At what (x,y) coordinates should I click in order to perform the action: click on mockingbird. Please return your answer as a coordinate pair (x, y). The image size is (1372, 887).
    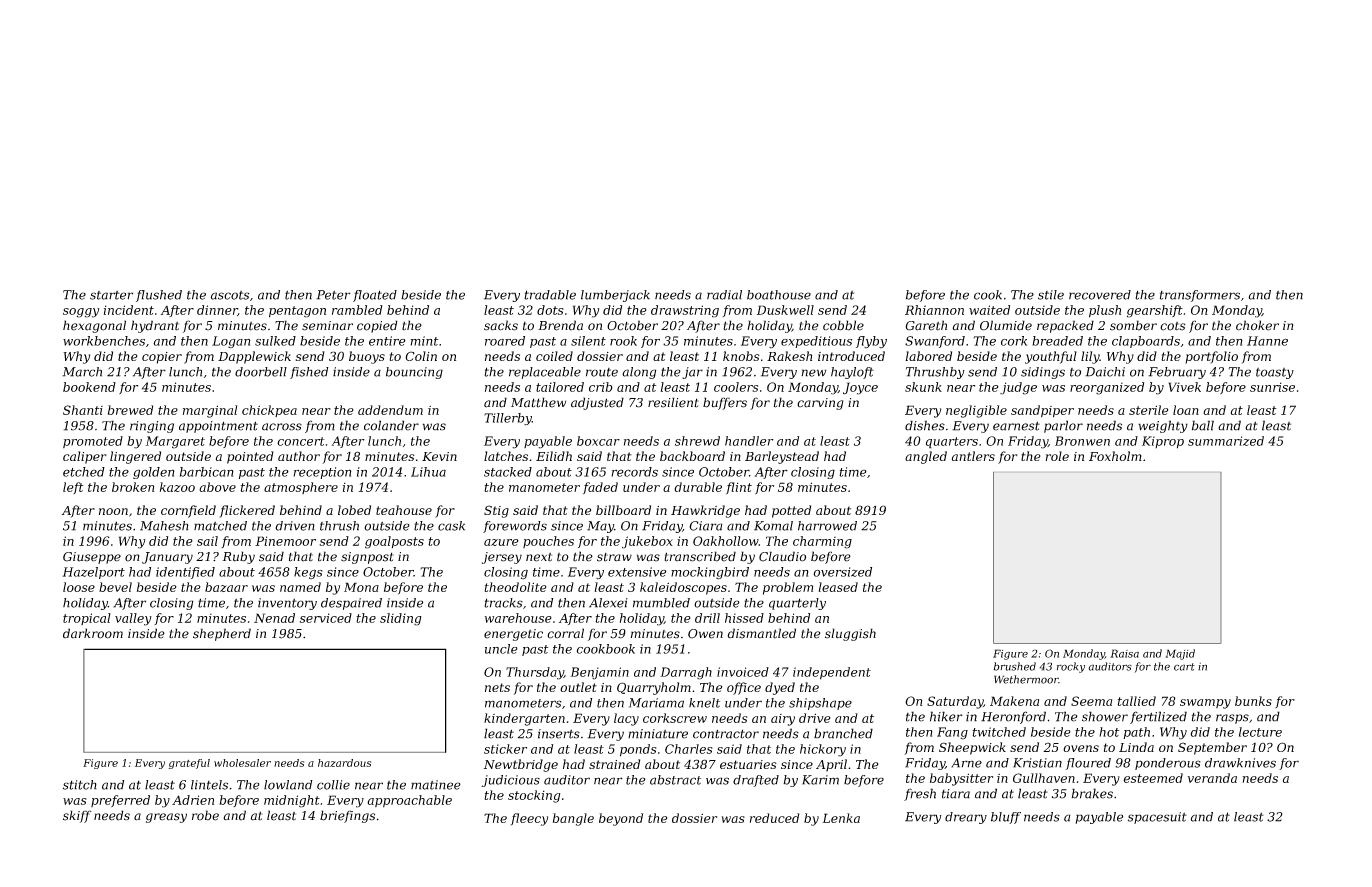
    Looking at the image, I should click on (710, 573).
